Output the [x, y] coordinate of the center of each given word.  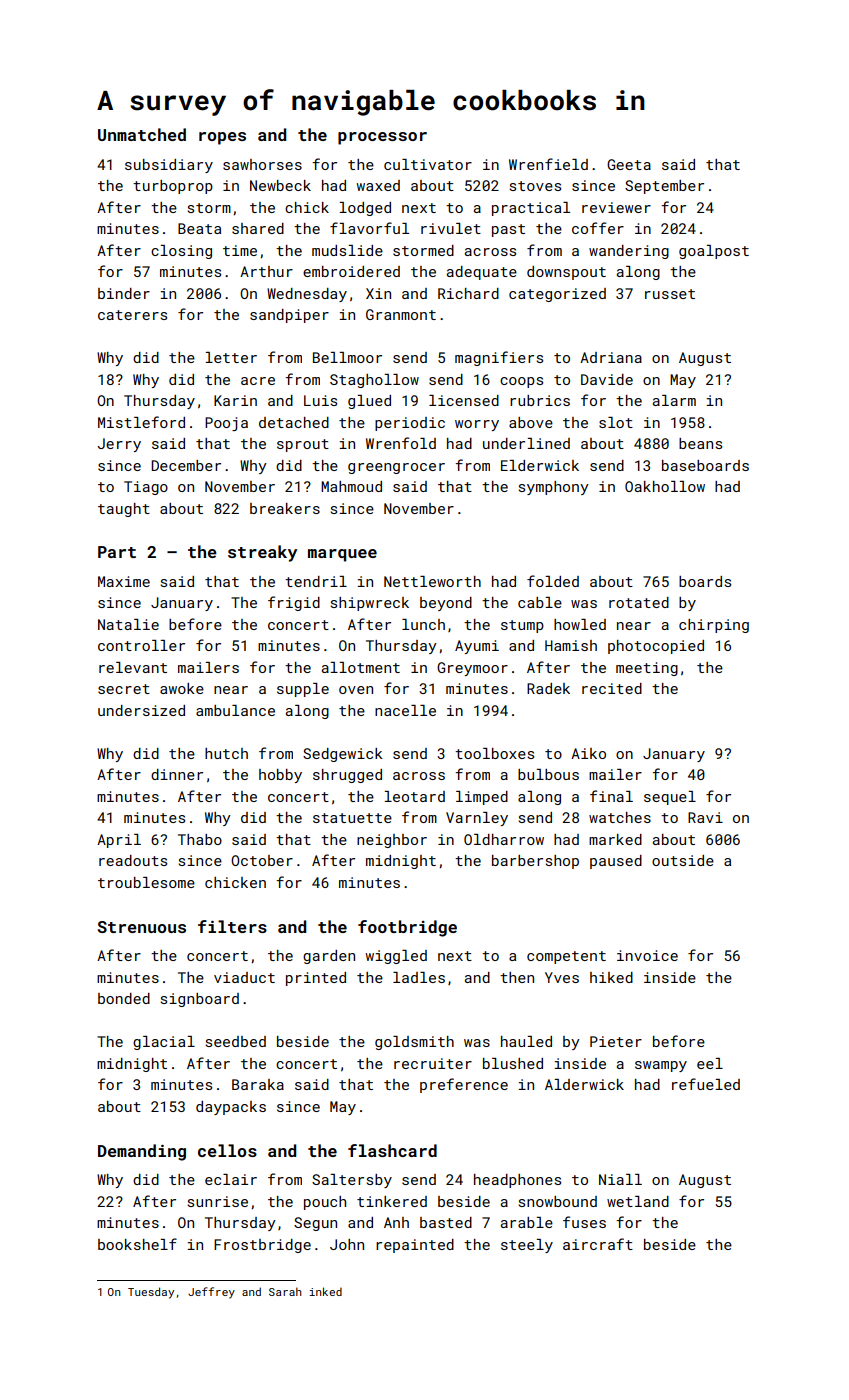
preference [464, 1085]
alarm [674, 400]
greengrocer [396, 468]
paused [616, 862]
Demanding [142, 1152]
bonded [124, 998]
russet [670, 294]
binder [124, 293]
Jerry [119, 445]
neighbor [392, 841]
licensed [464, 400]
